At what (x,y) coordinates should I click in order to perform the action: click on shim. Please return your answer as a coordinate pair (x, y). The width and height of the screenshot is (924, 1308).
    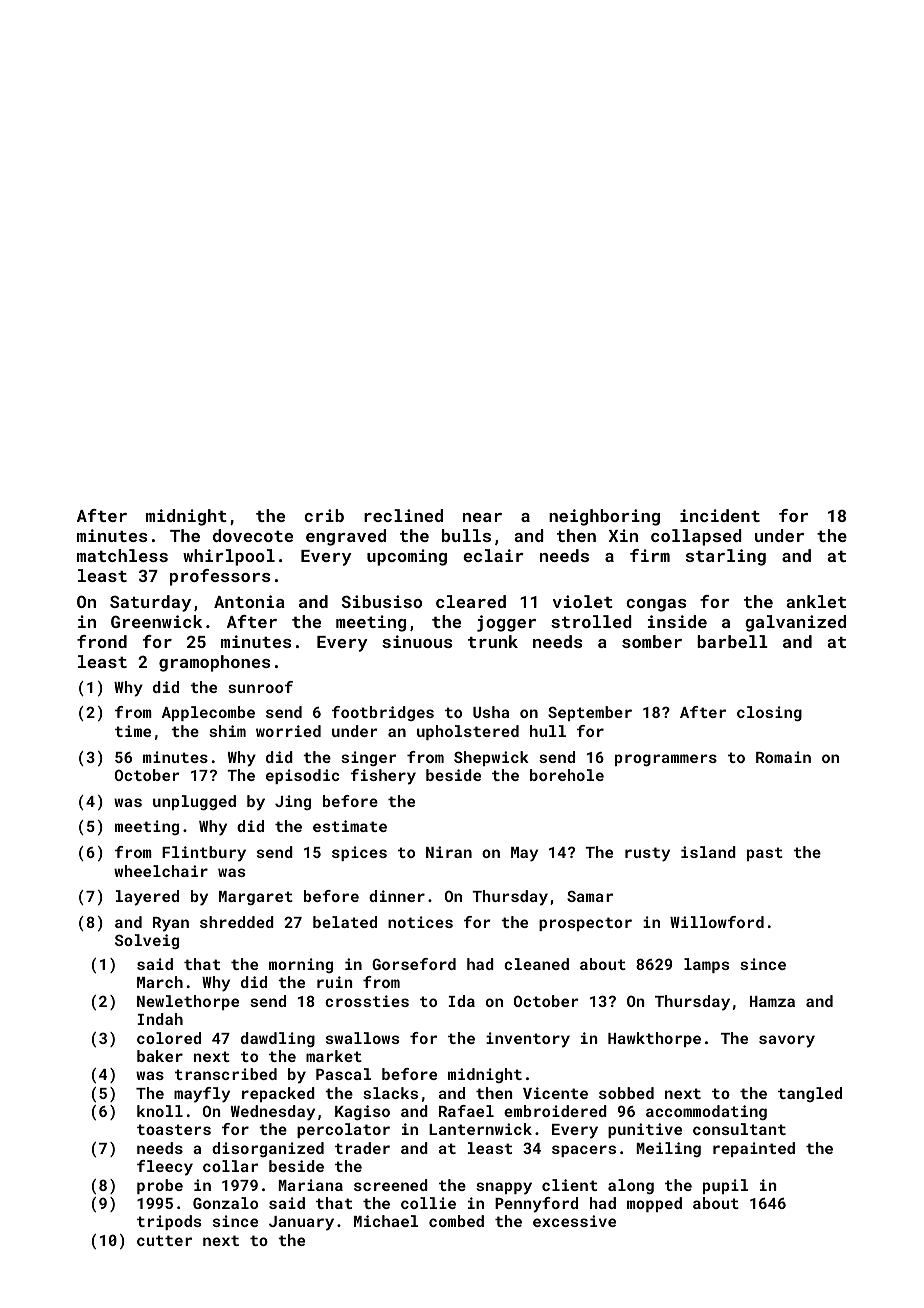
    Looking at the image, I should click on (227, 731).
